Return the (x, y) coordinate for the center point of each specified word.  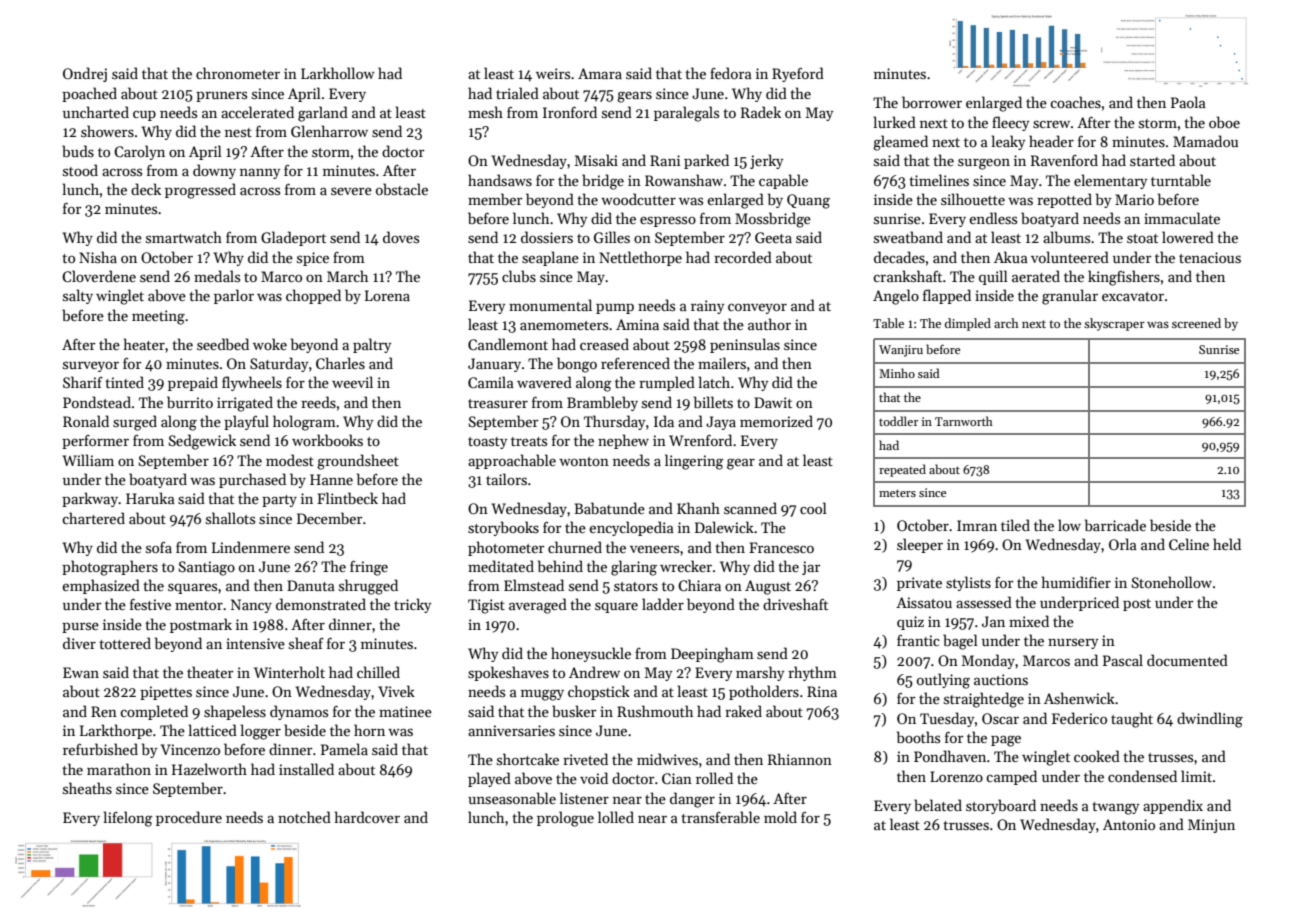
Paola (1188, 102)
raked (743, 711)
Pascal (1123, 660)
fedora (731, 73)
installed (306, 769)
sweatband (908, 237)
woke (270, 344)
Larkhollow (338, 73)
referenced (635, 363)
